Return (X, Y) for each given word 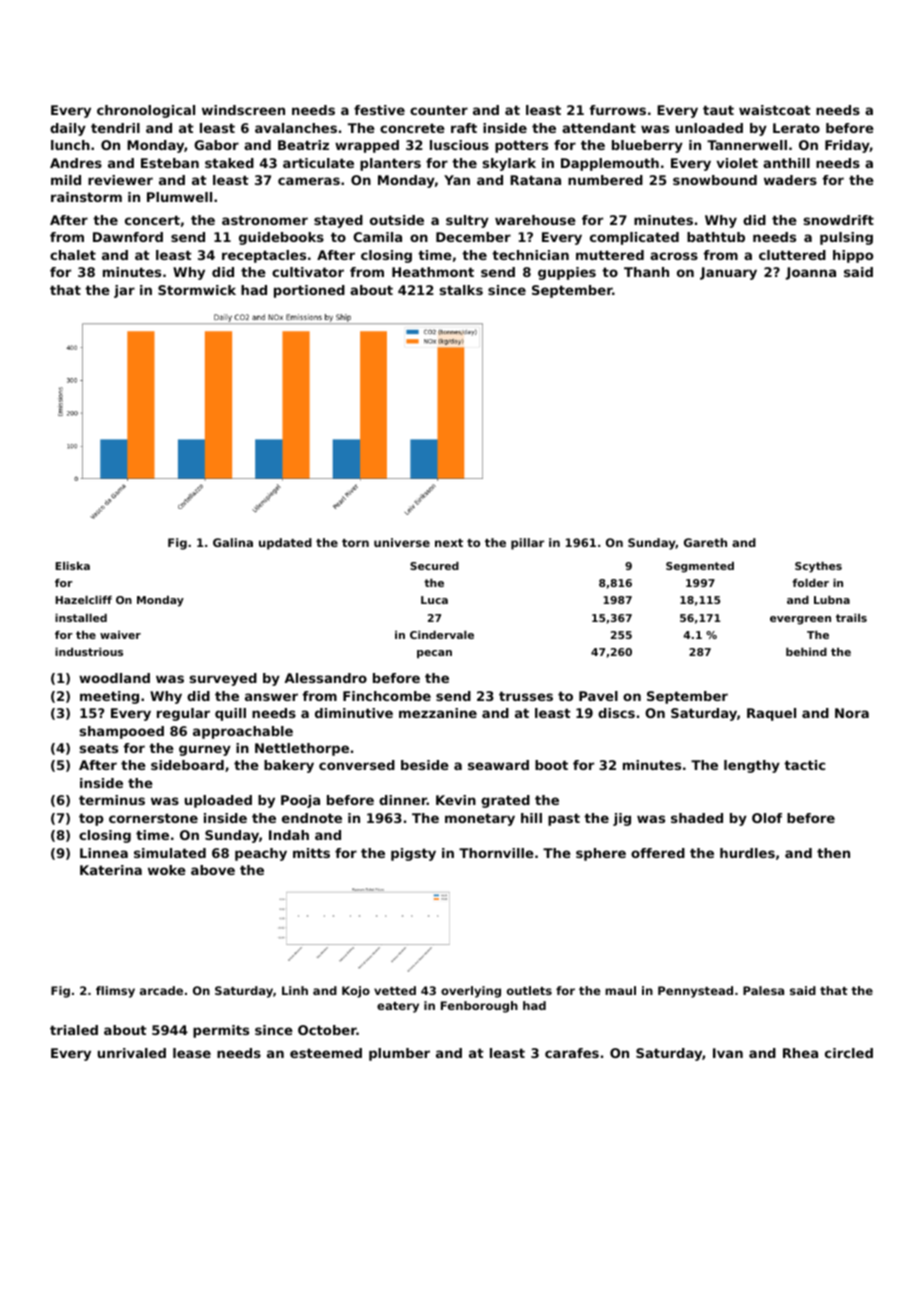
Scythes (818, 567)
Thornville (496, 853)
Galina (233, 542)
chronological (146, 111)
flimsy (115, 992)
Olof (767, 818)
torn (355, 543)
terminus (112, 800)
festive (379, 110)
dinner (403, 800)
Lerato (796, 128)
